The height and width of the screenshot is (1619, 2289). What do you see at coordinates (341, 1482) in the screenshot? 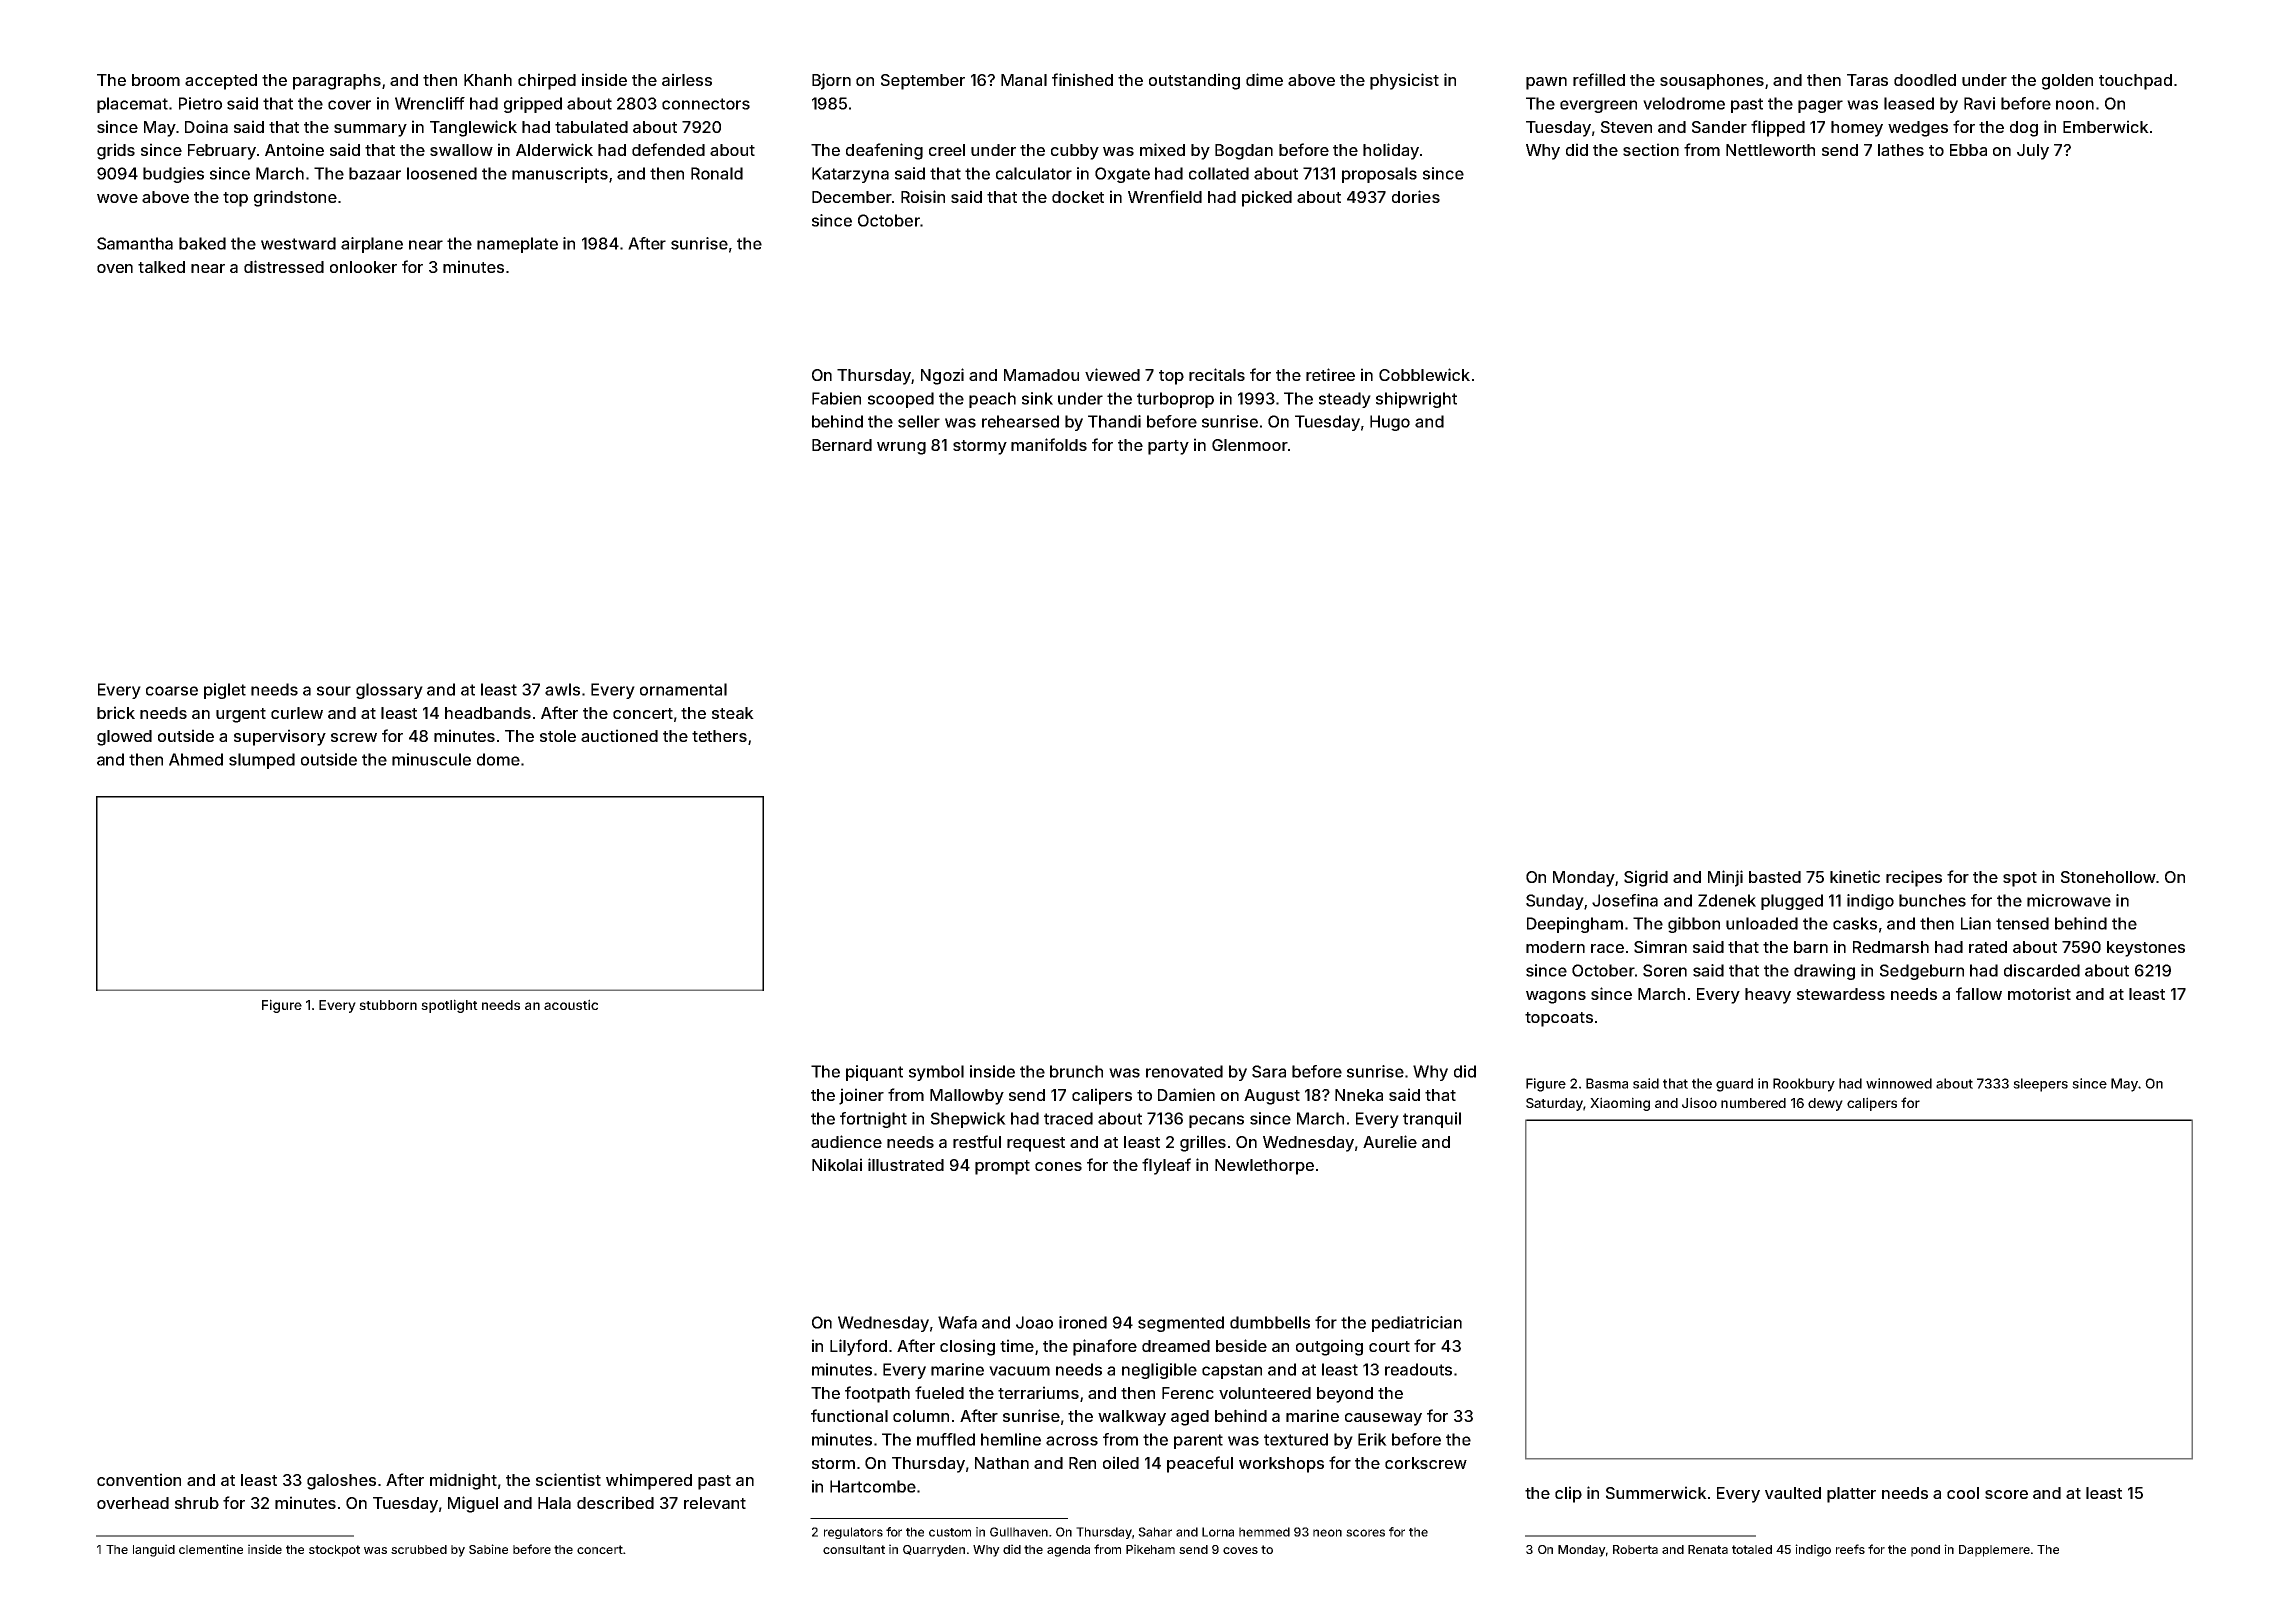
I see `galoshes` at bounding box center [341, 1482].
